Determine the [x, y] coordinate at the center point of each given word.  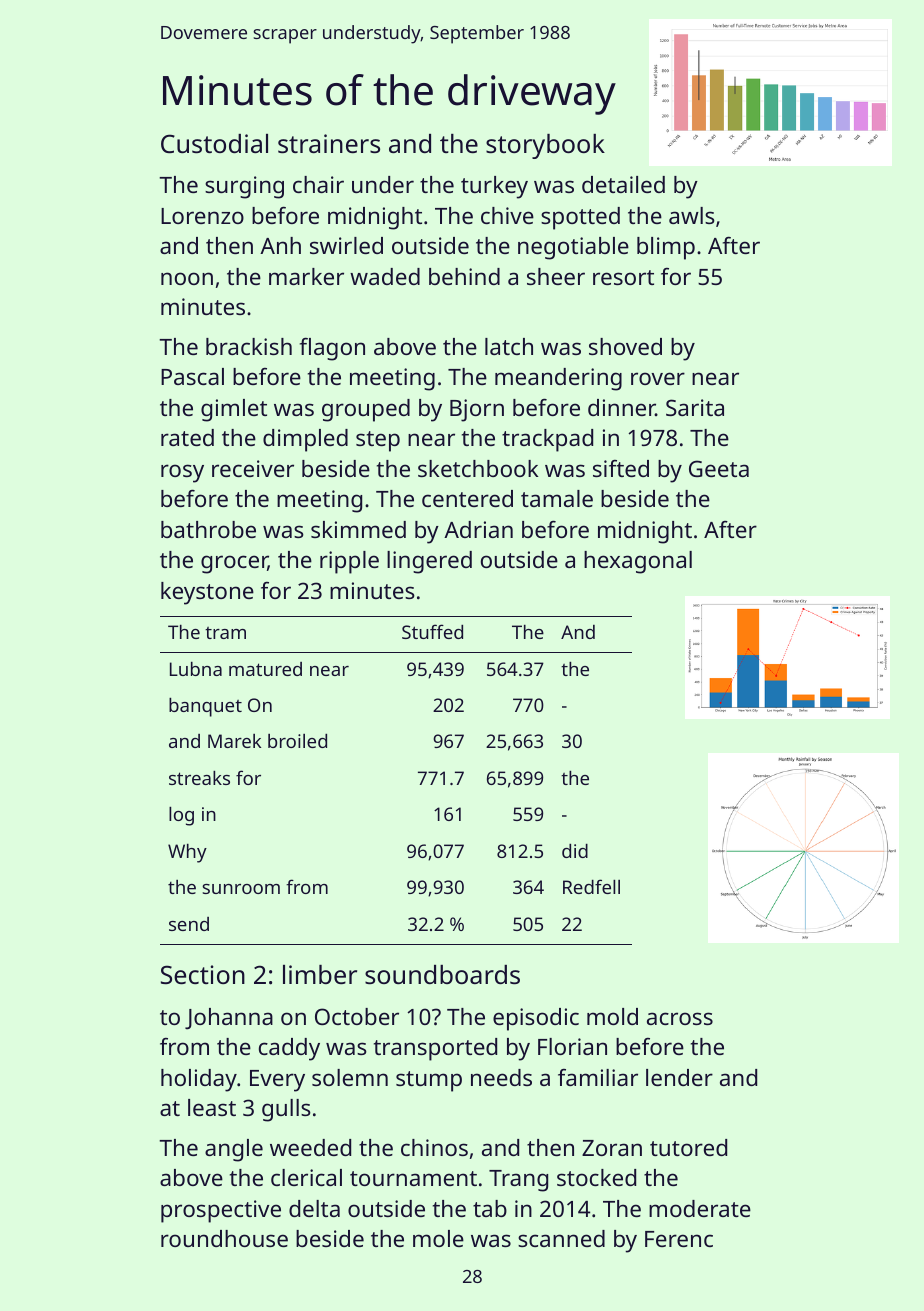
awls [692, 215]
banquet [205, 707]
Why [187, 853]
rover [658, 378]
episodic [536, 1019]
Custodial [214, 143]
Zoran [612, 1148]
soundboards [442, 974]
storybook [545, 146]
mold [612, 1016]
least [212, 1107]
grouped [366, 410]
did [575, 851]
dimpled [305, 440]
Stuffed [432, 631]
